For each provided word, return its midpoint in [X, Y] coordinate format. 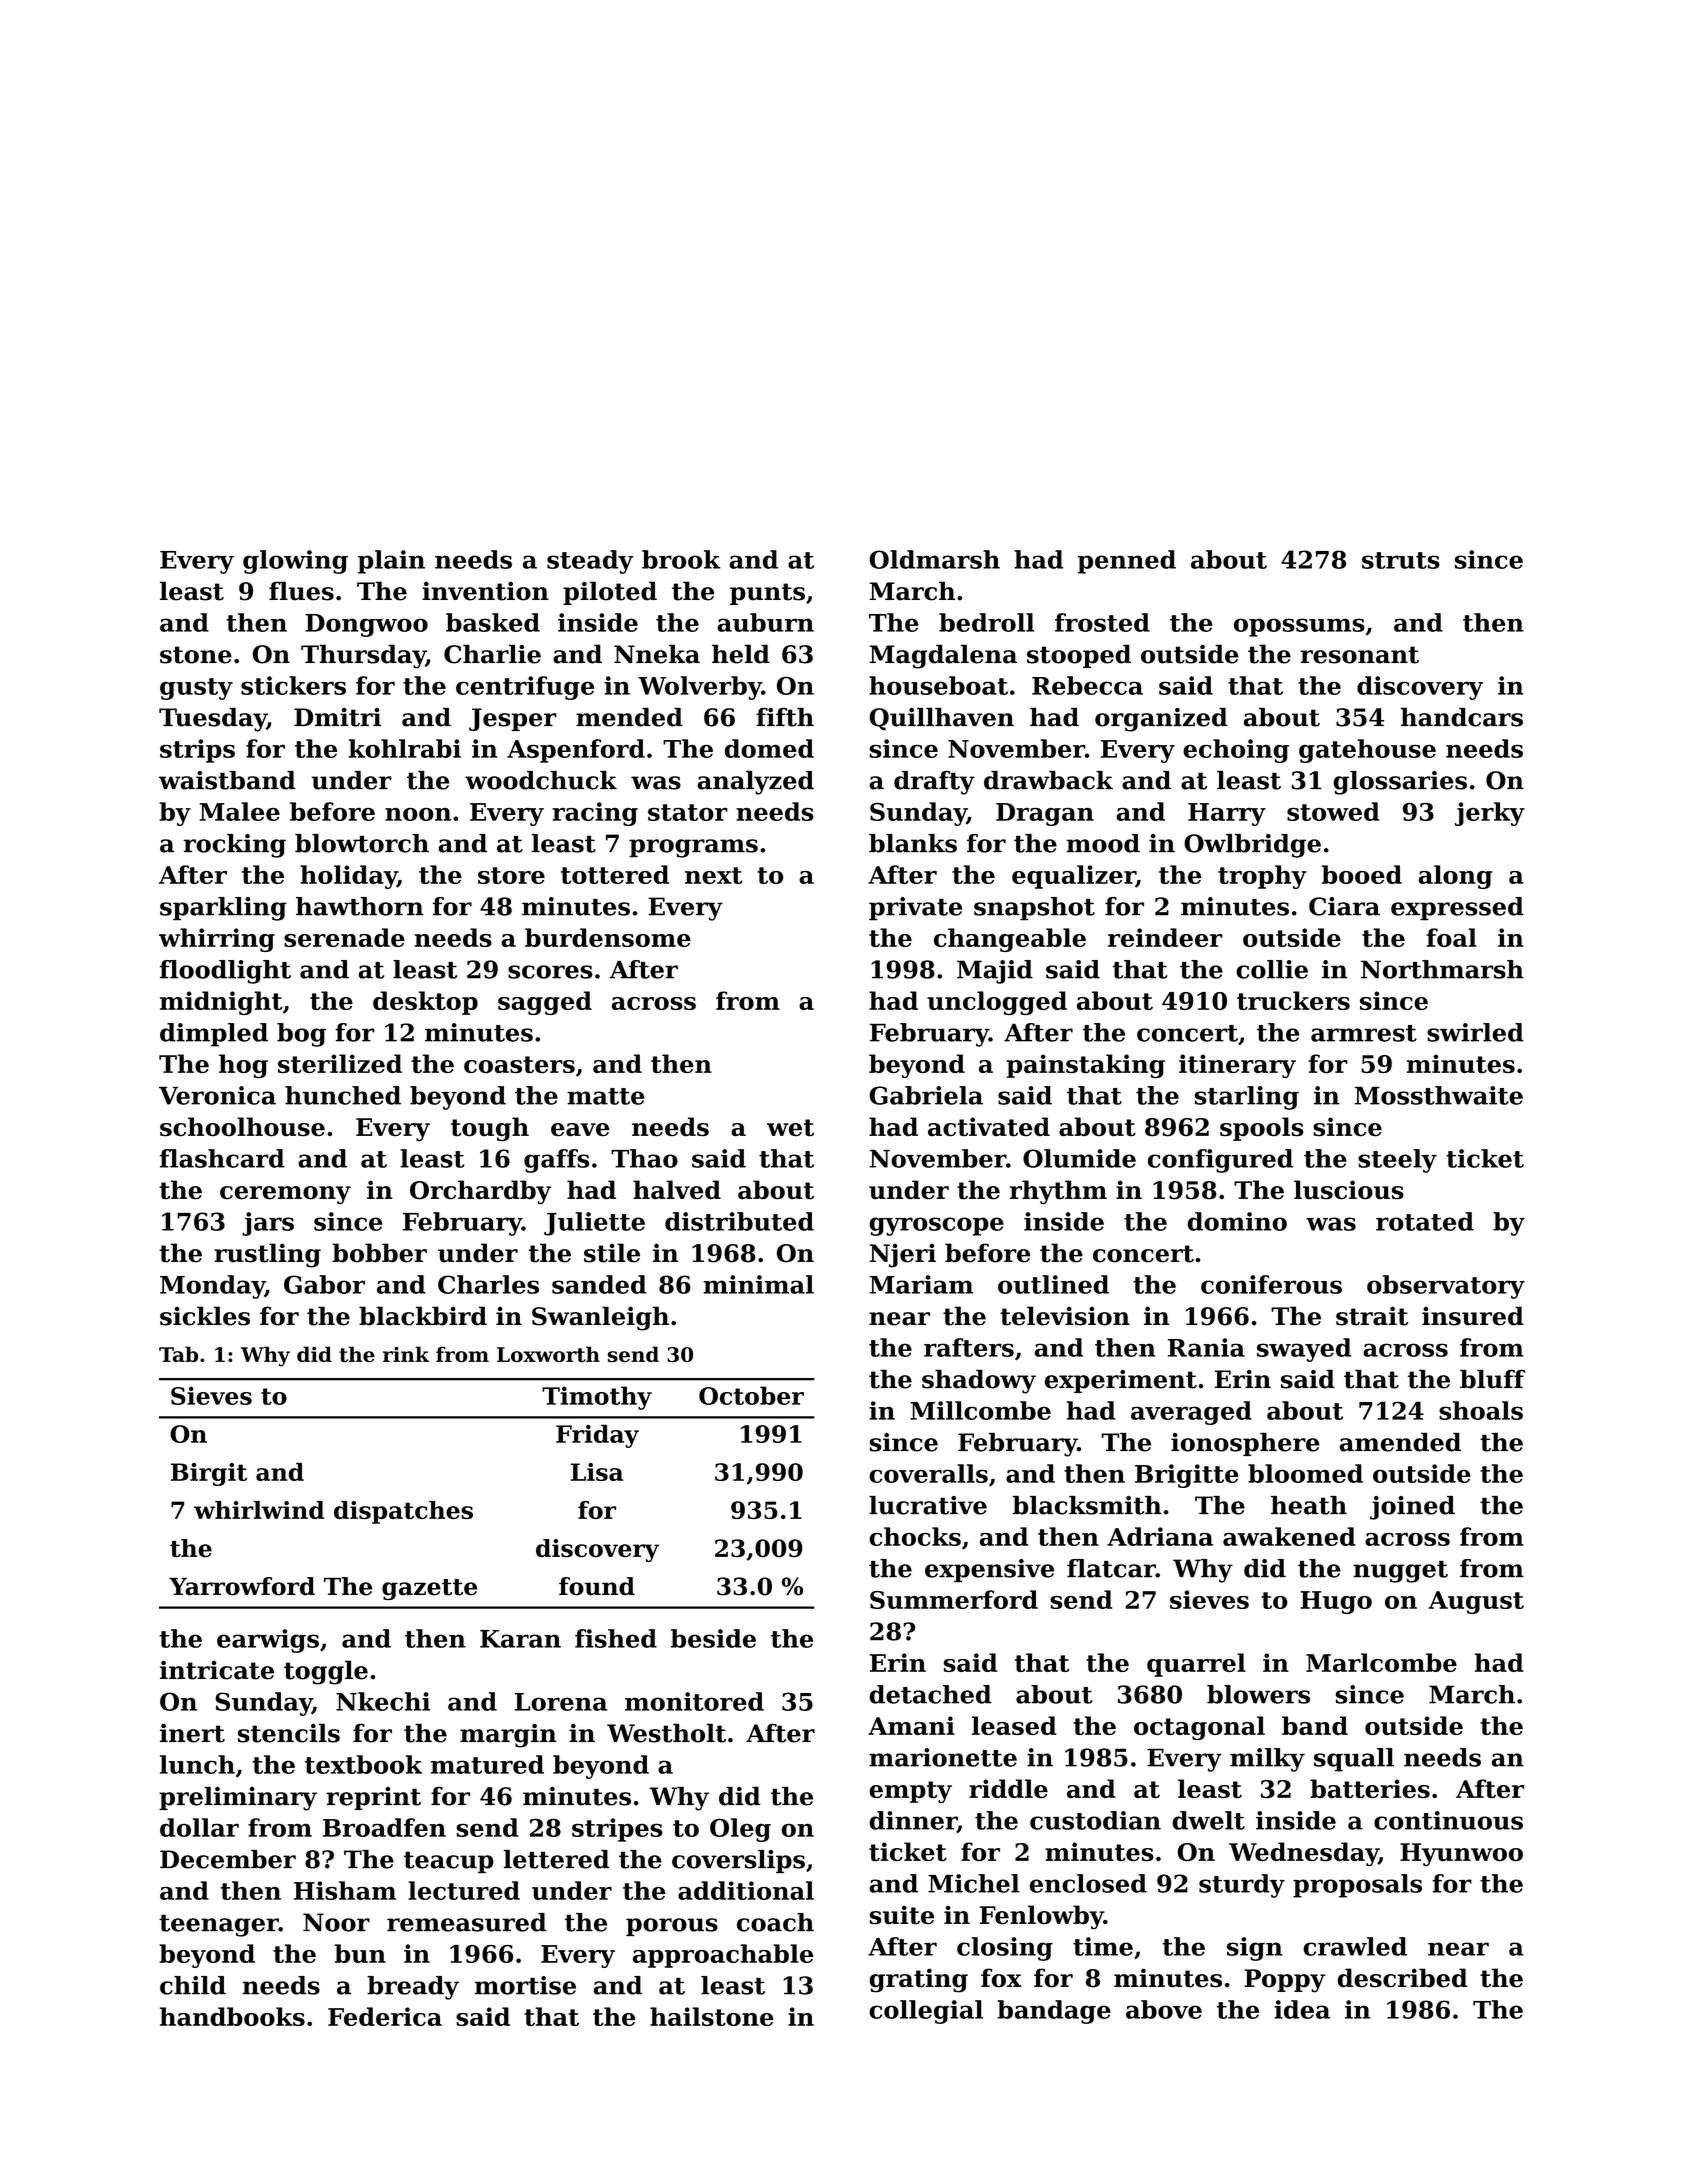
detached [930, 1694]
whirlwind [259, 1510]
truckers [1293, 1000]
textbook [363, 1764]
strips [197, 751]
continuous [1448, 1820]
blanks [913, 843]
